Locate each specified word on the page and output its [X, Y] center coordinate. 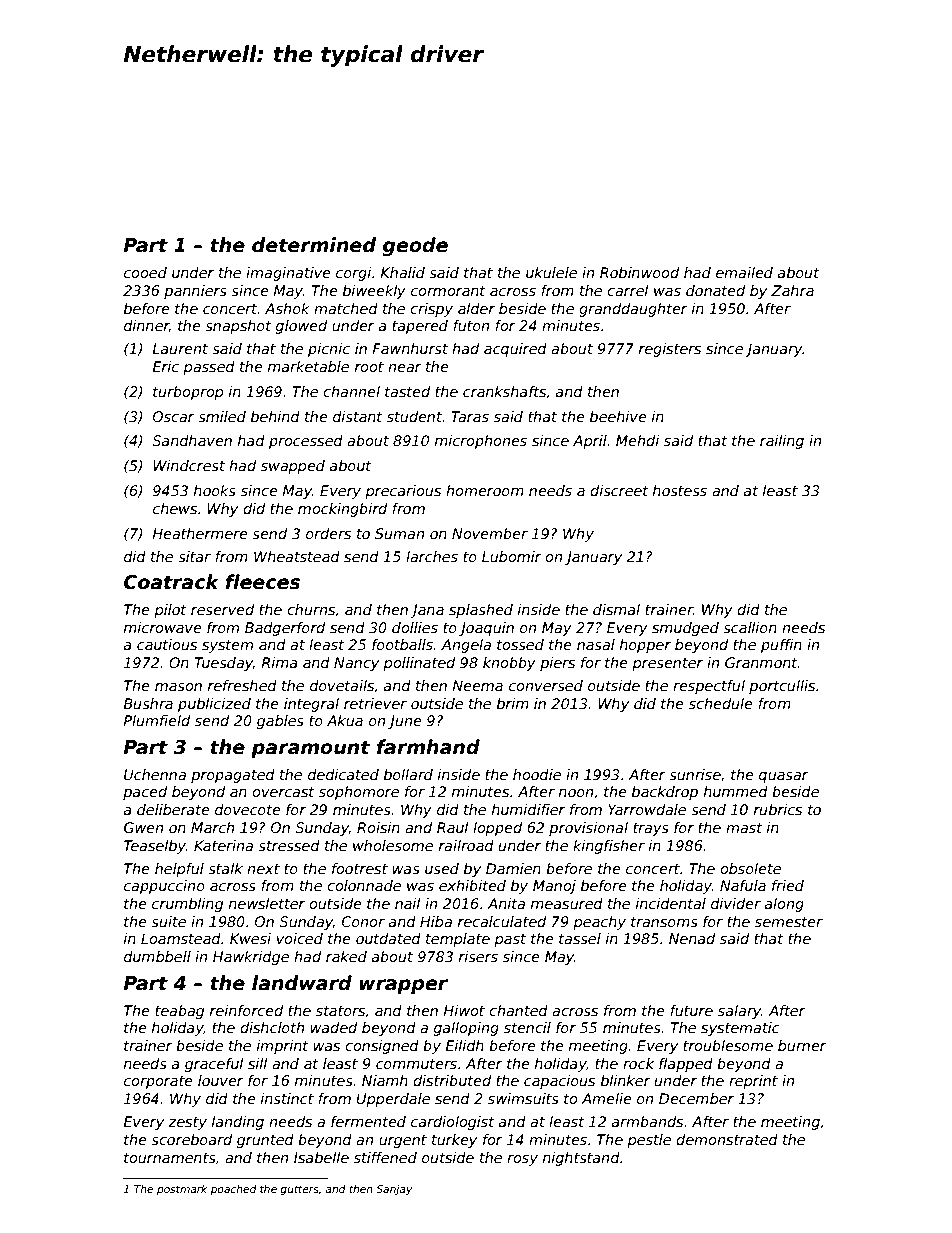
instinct [287, 1098]
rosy [522, 1160]
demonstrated [727, 1139]
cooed [145, 272]
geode [415, 246]
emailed [744, 272]
